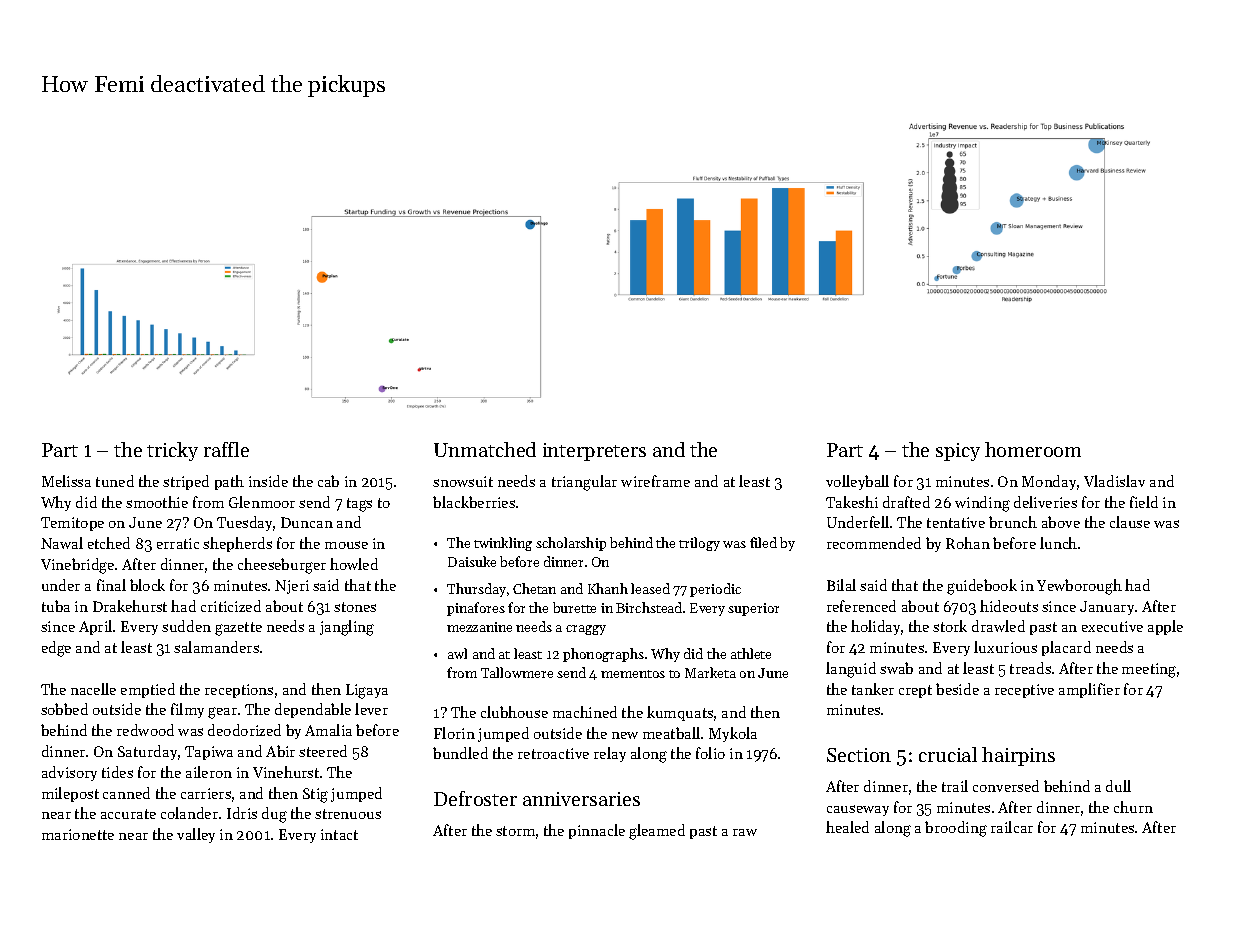 The width and height of the page is (1233, 952). Describe the element at coordinates (1024, 691) in the page. I see `receptive` at that location.
